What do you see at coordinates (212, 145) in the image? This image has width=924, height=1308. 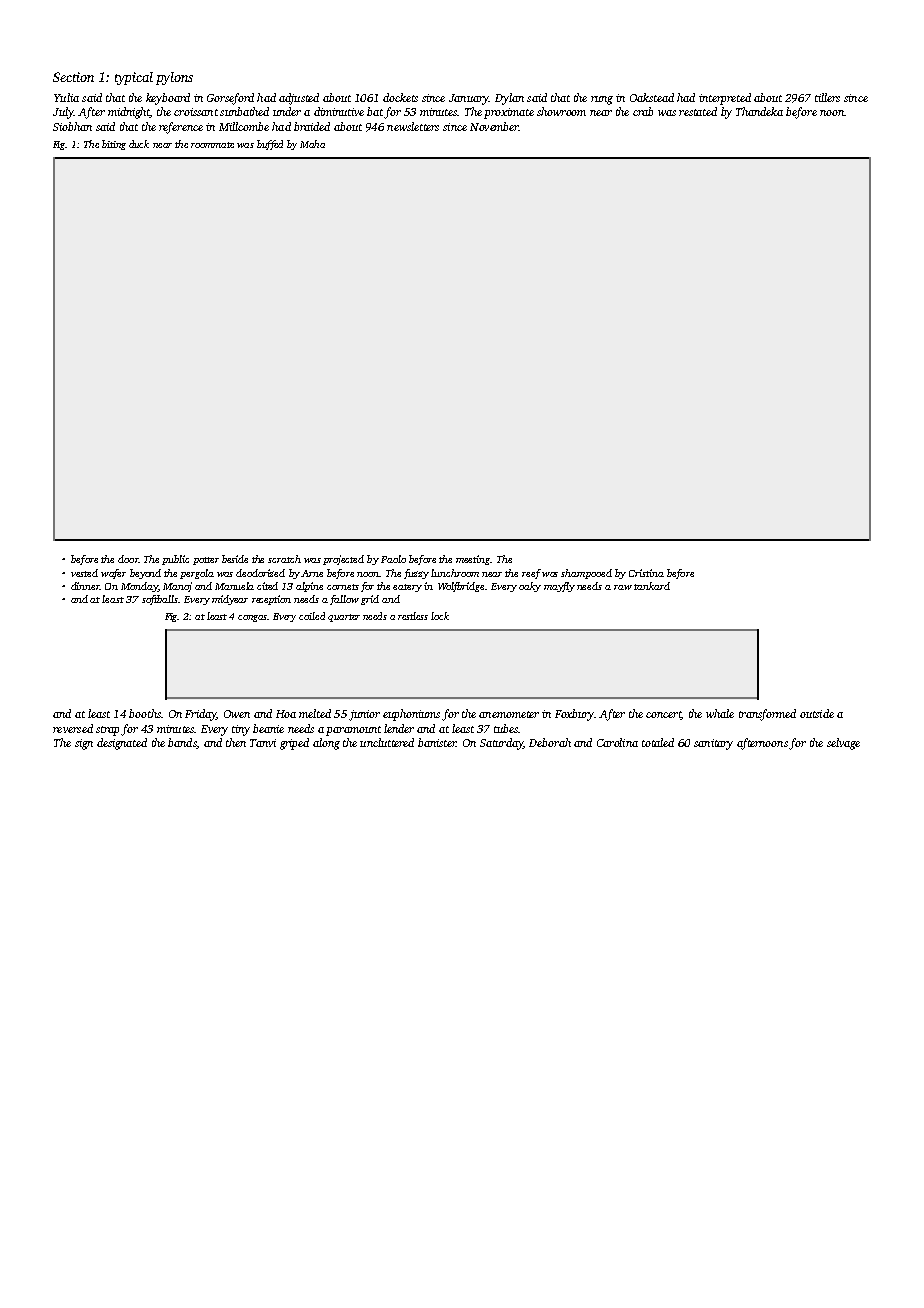 I see `roommate` at bounding box center [212, 145].
